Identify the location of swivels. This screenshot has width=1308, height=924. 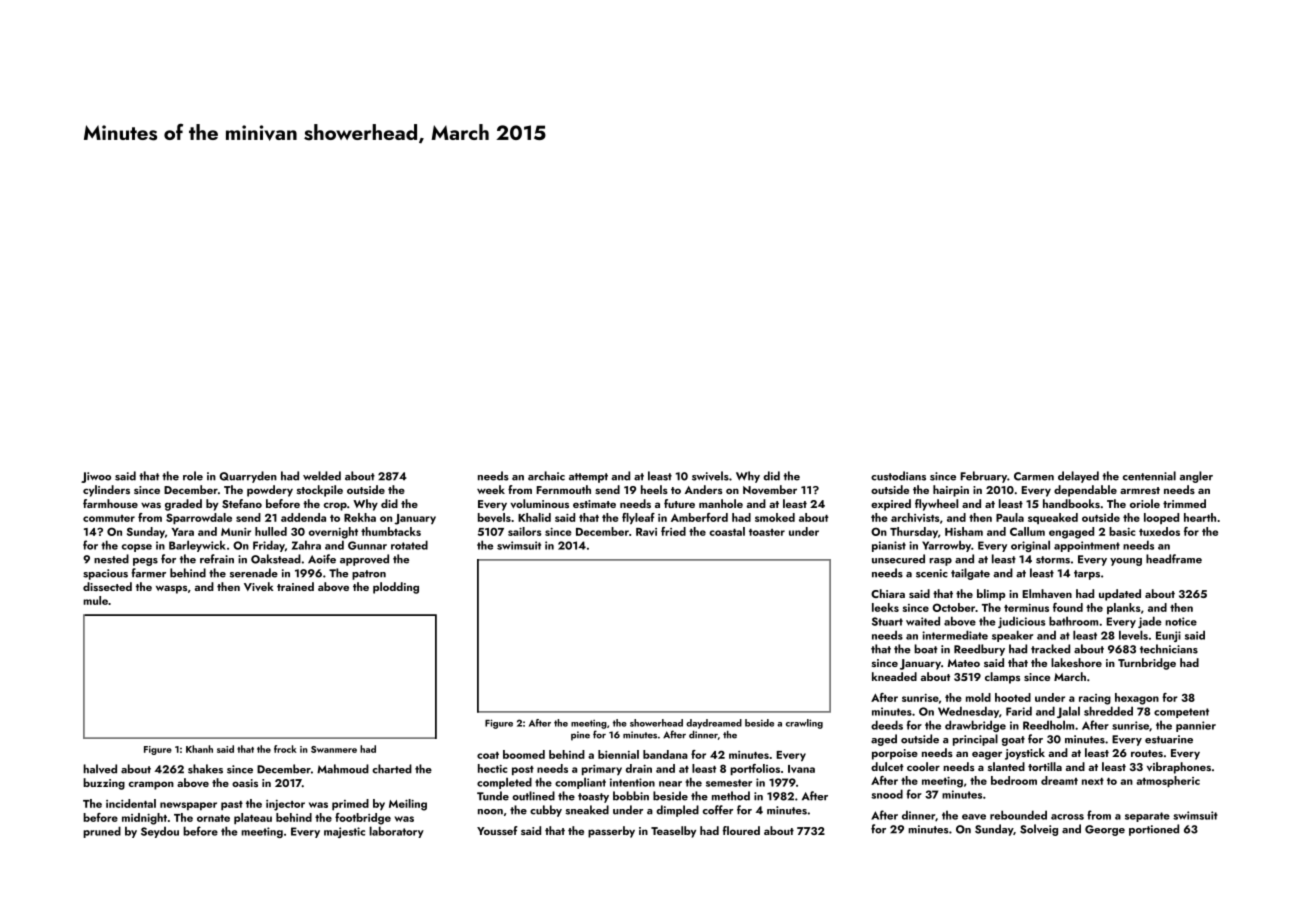
(710, 476).
